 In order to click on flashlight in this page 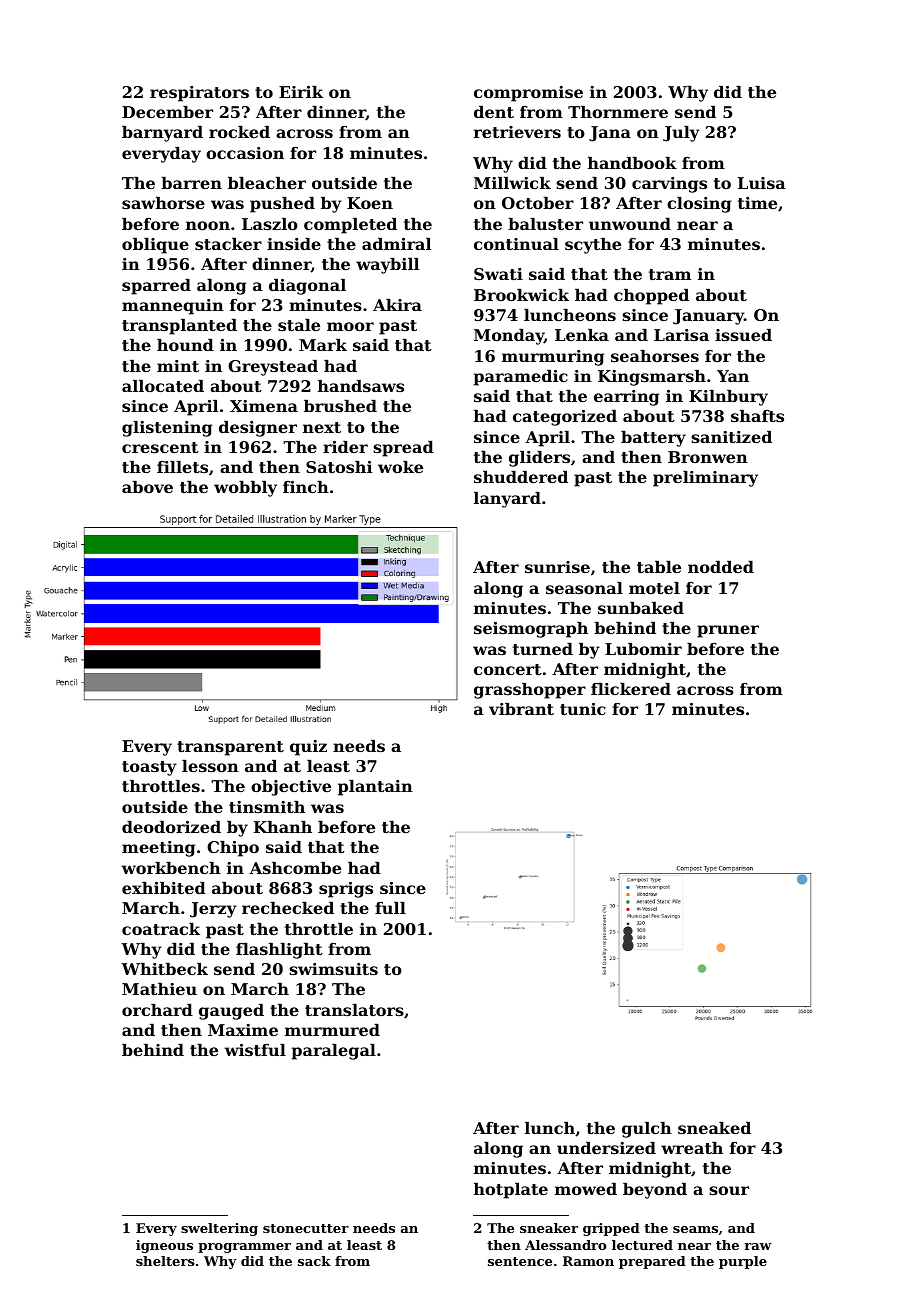, I will do `click(279, 951)`.
